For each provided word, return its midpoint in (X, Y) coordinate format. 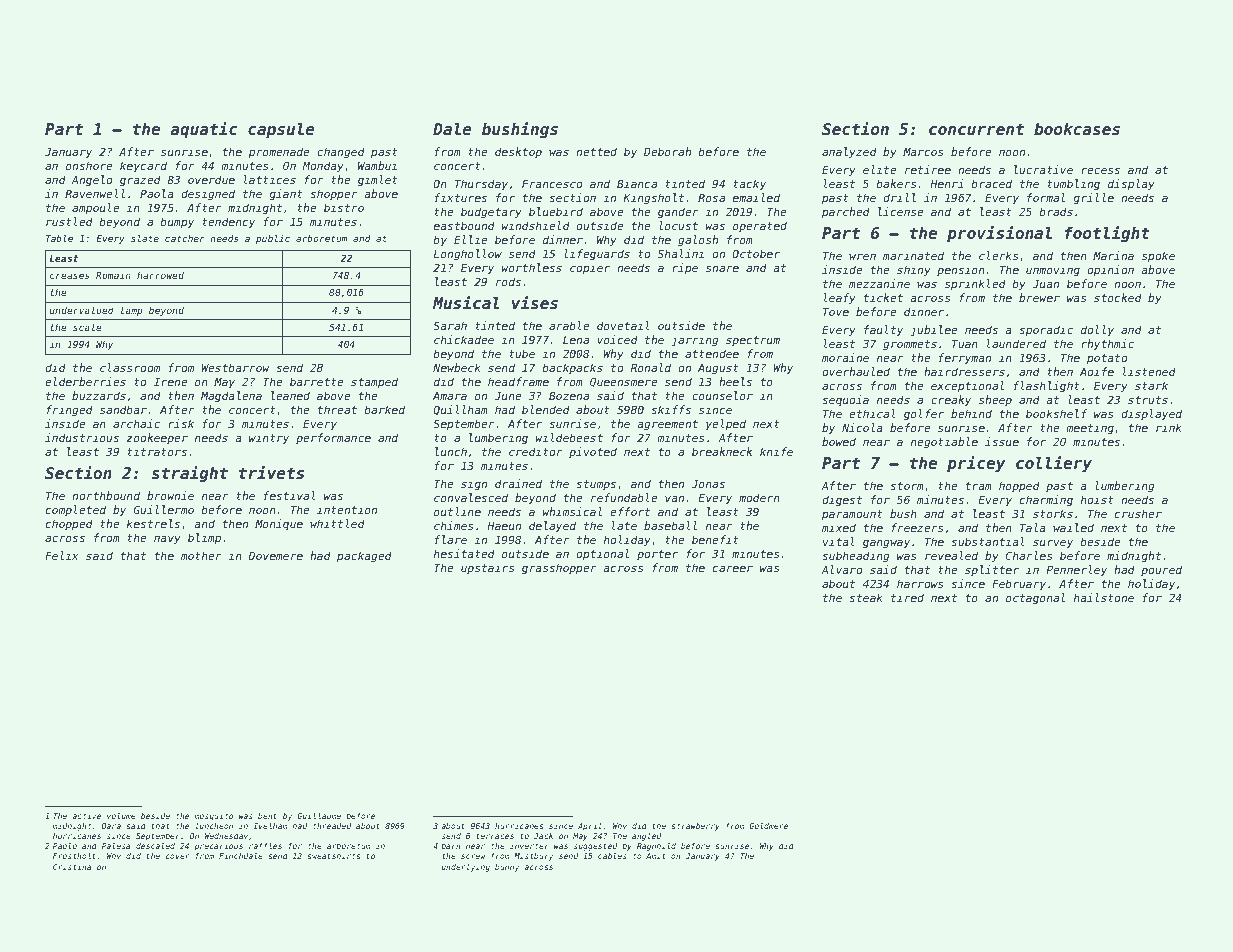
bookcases (1077, 129)
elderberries (85, 381)
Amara (450, 395)
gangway (886, 544)
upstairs (488, 568)
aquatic (204, 130)
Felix (61, 555)
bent (267, 816)
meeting (1090, 429)
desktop (518, 152)
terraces (495, 836)
